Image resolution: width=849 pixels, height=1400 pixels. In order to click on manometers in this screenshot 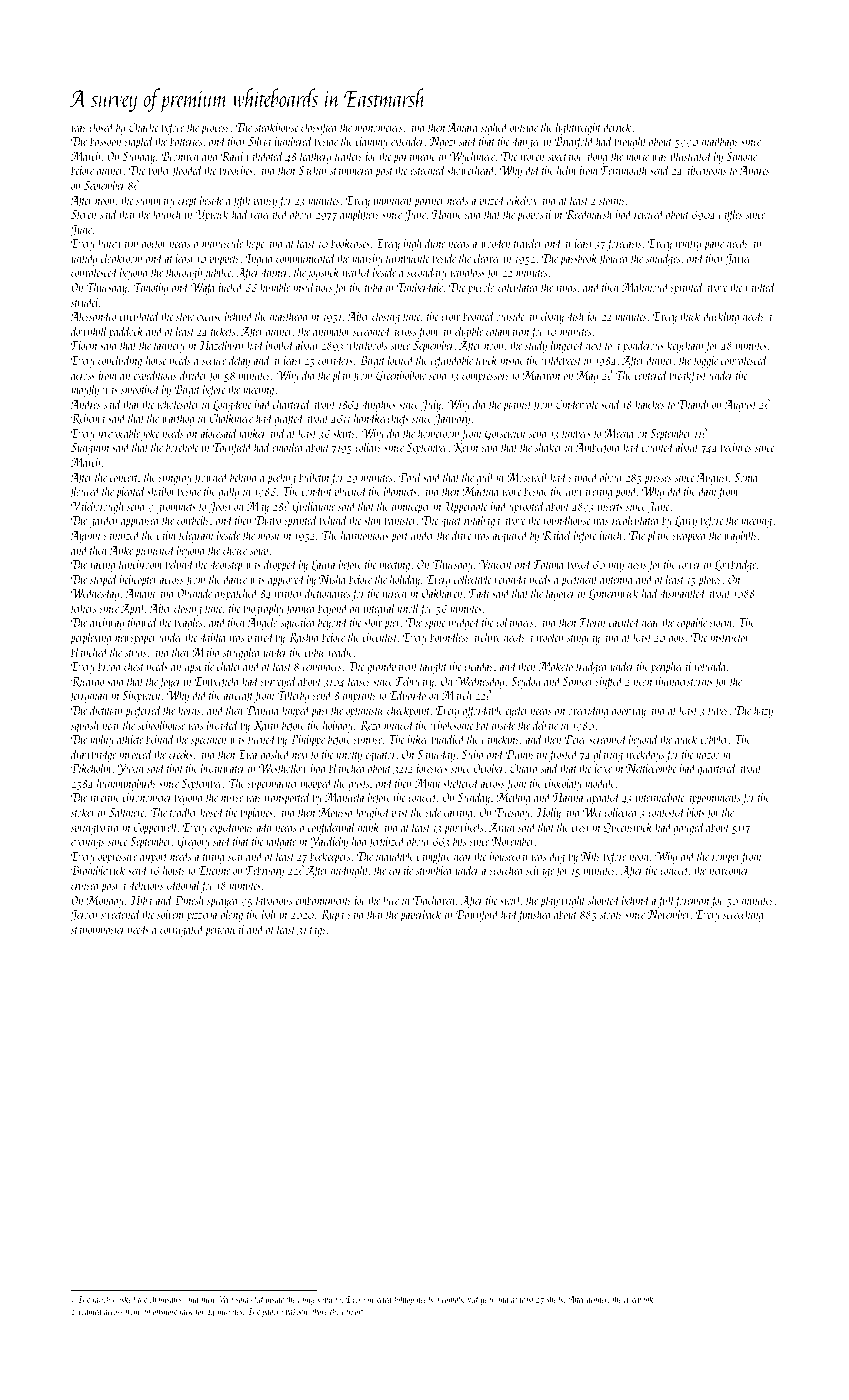, I will do `click(379, 128)`.
